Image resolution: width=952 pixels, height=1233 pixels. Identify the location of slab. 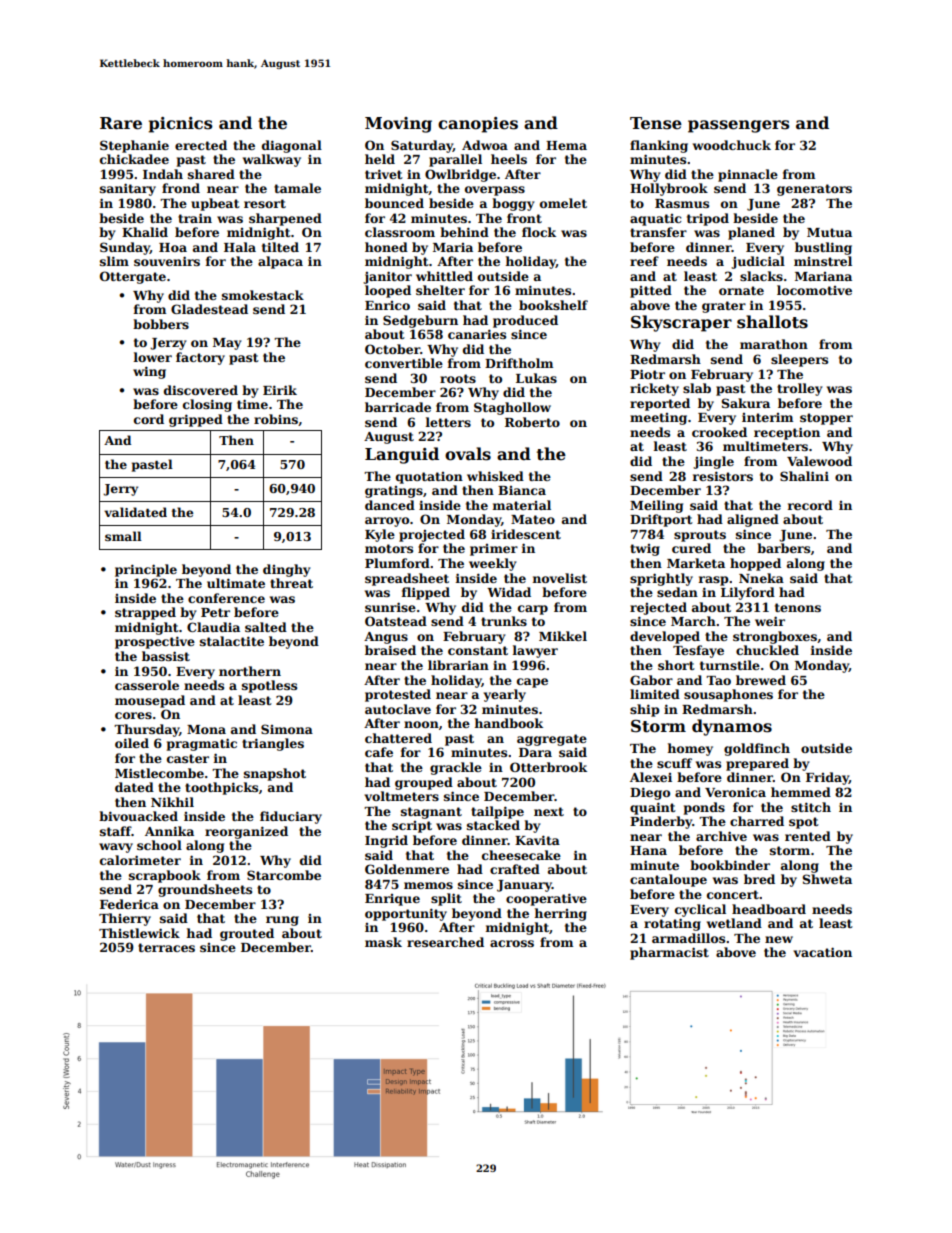
(697, 388).
